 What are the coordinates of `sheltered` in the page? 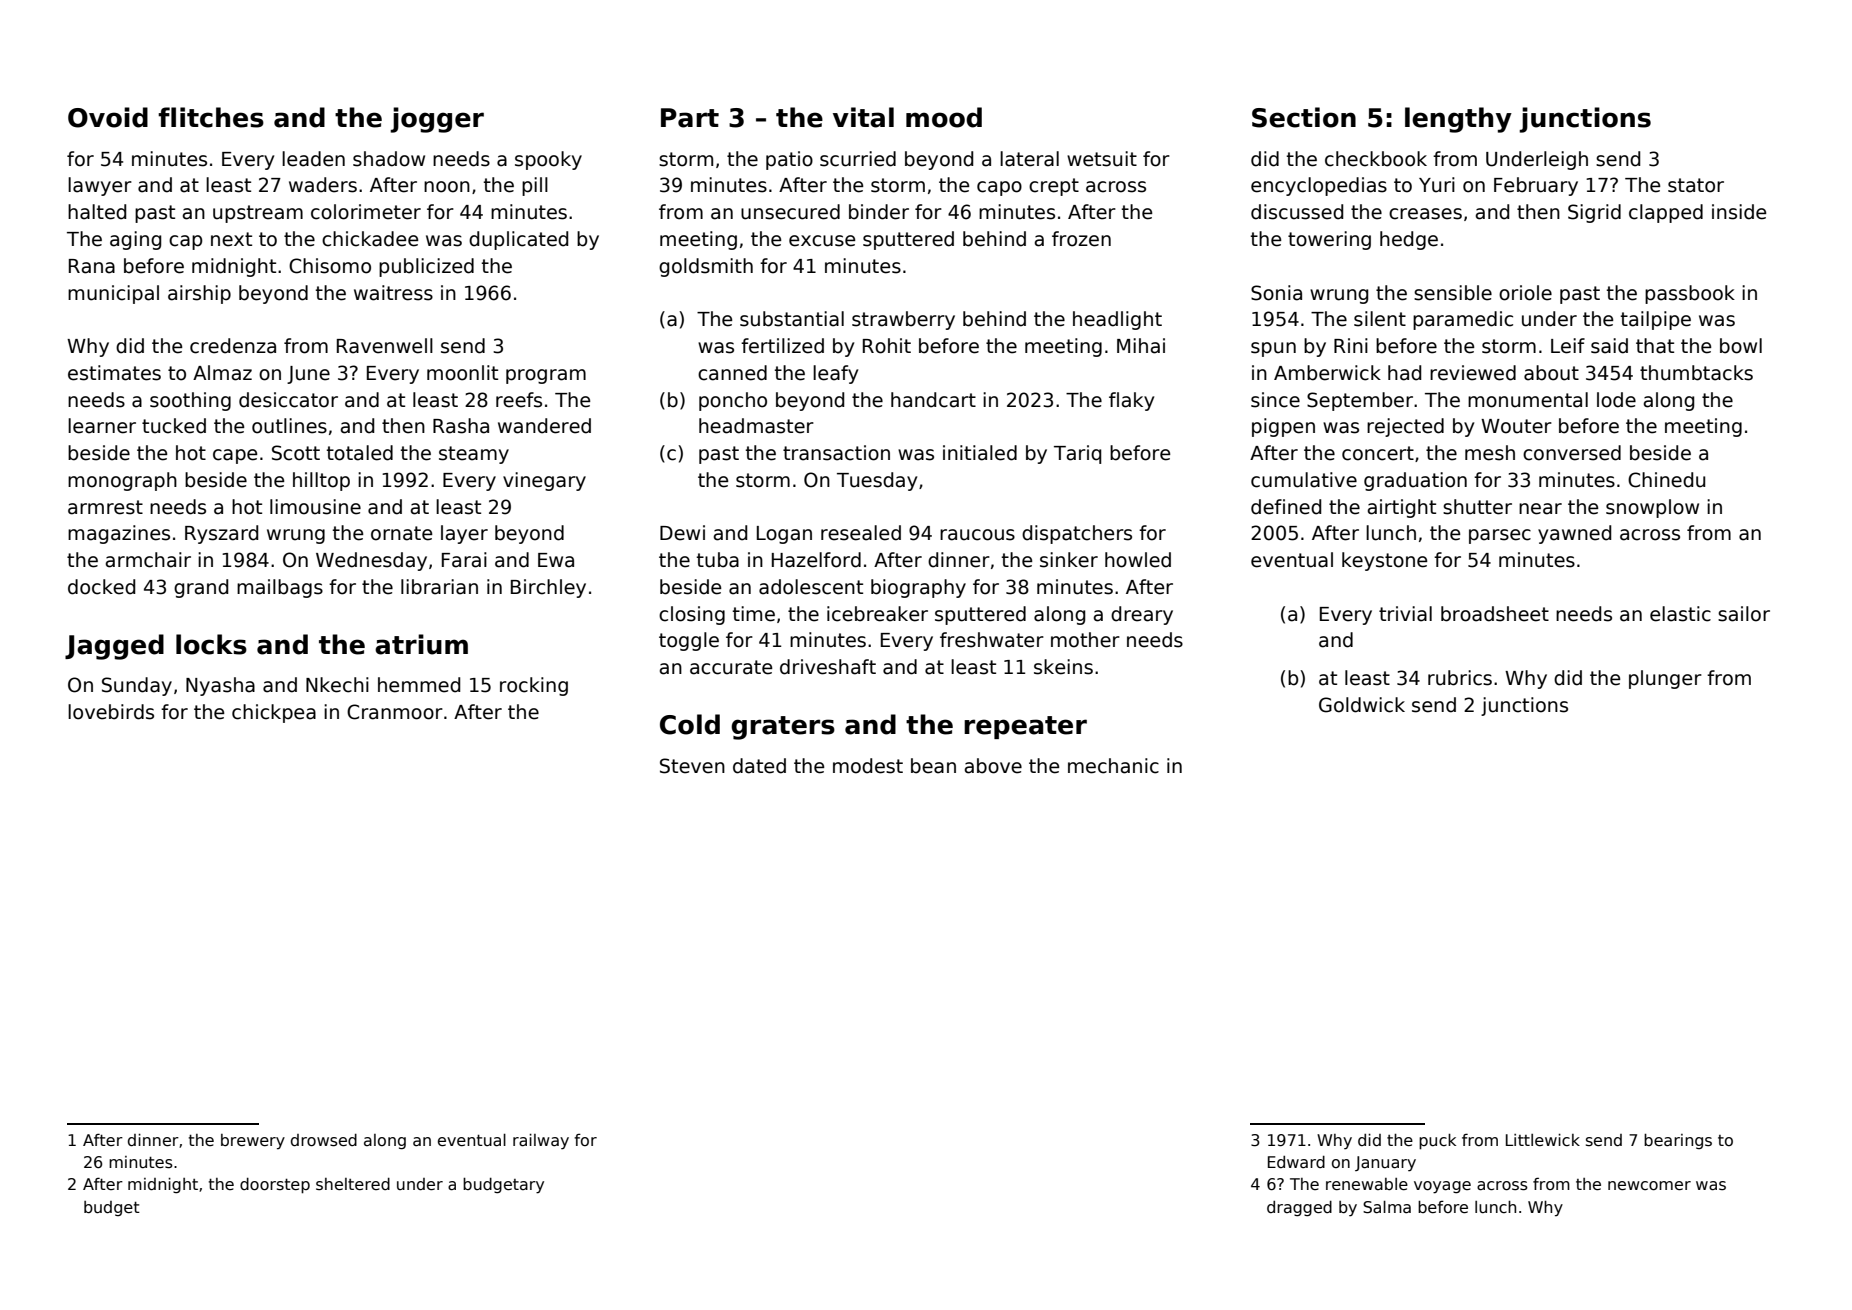 It's located at (353, 1184).
